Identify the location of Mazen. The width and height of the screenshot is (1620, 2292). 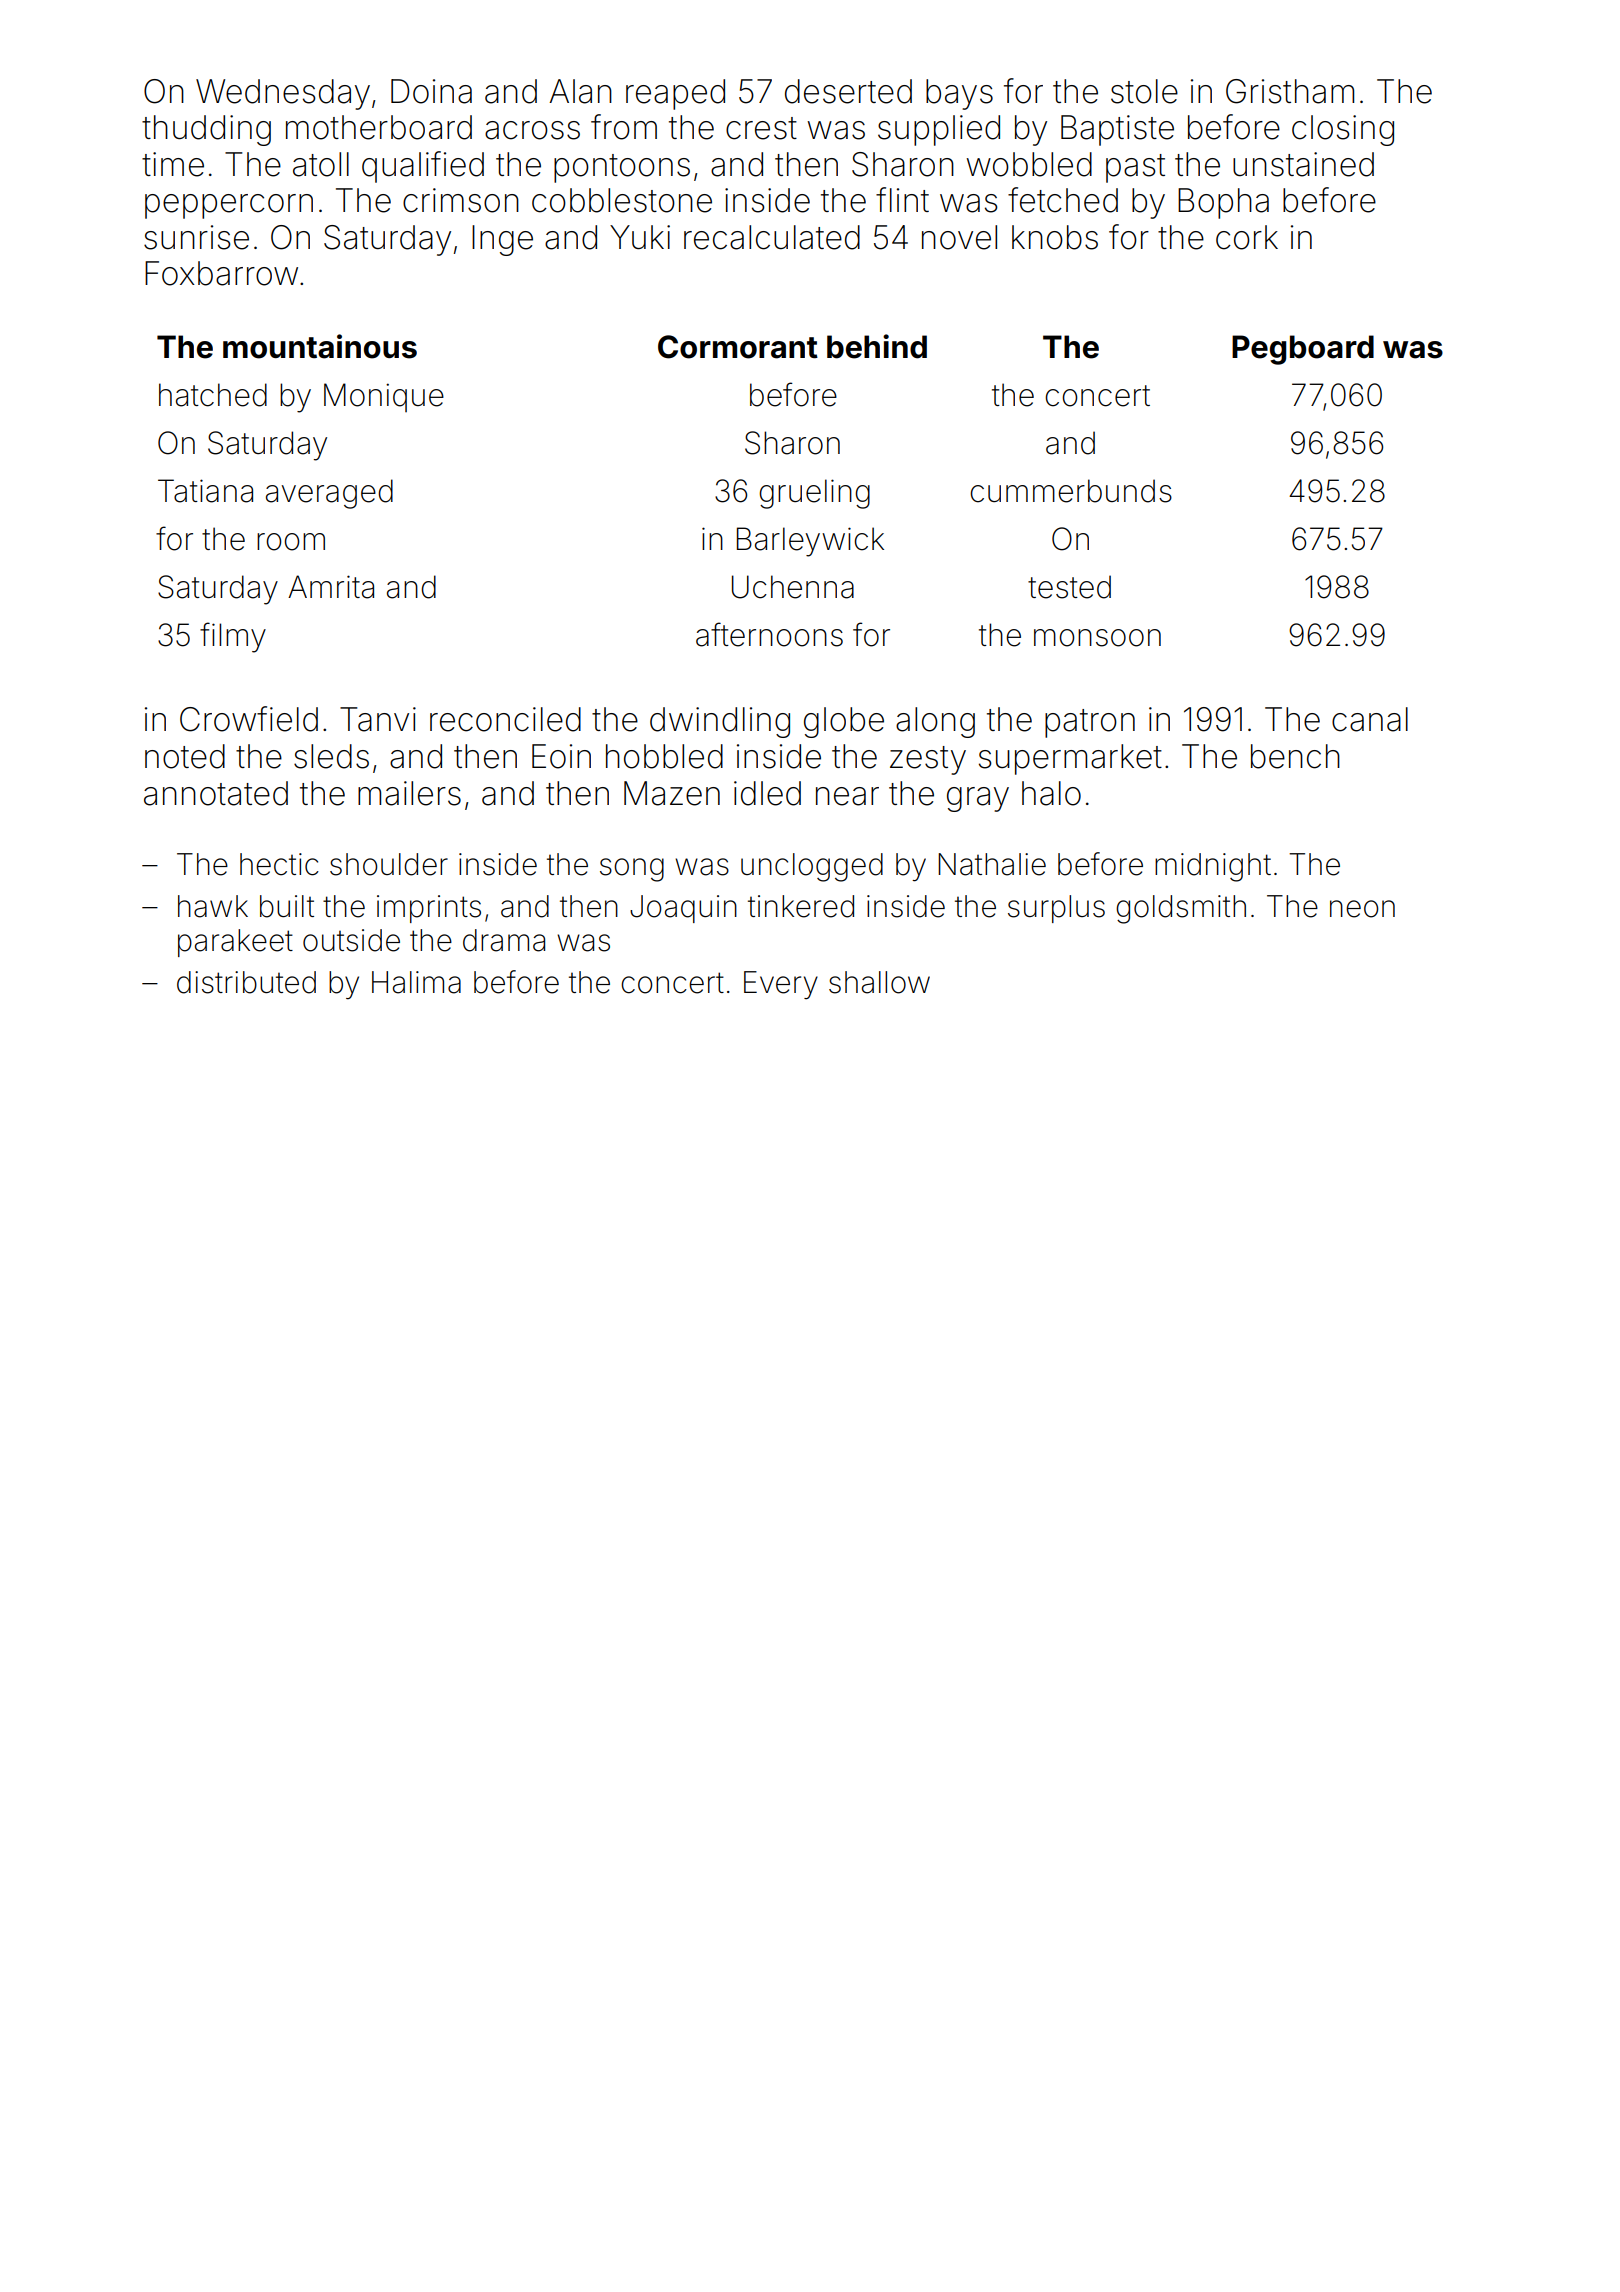
(672, 793).
